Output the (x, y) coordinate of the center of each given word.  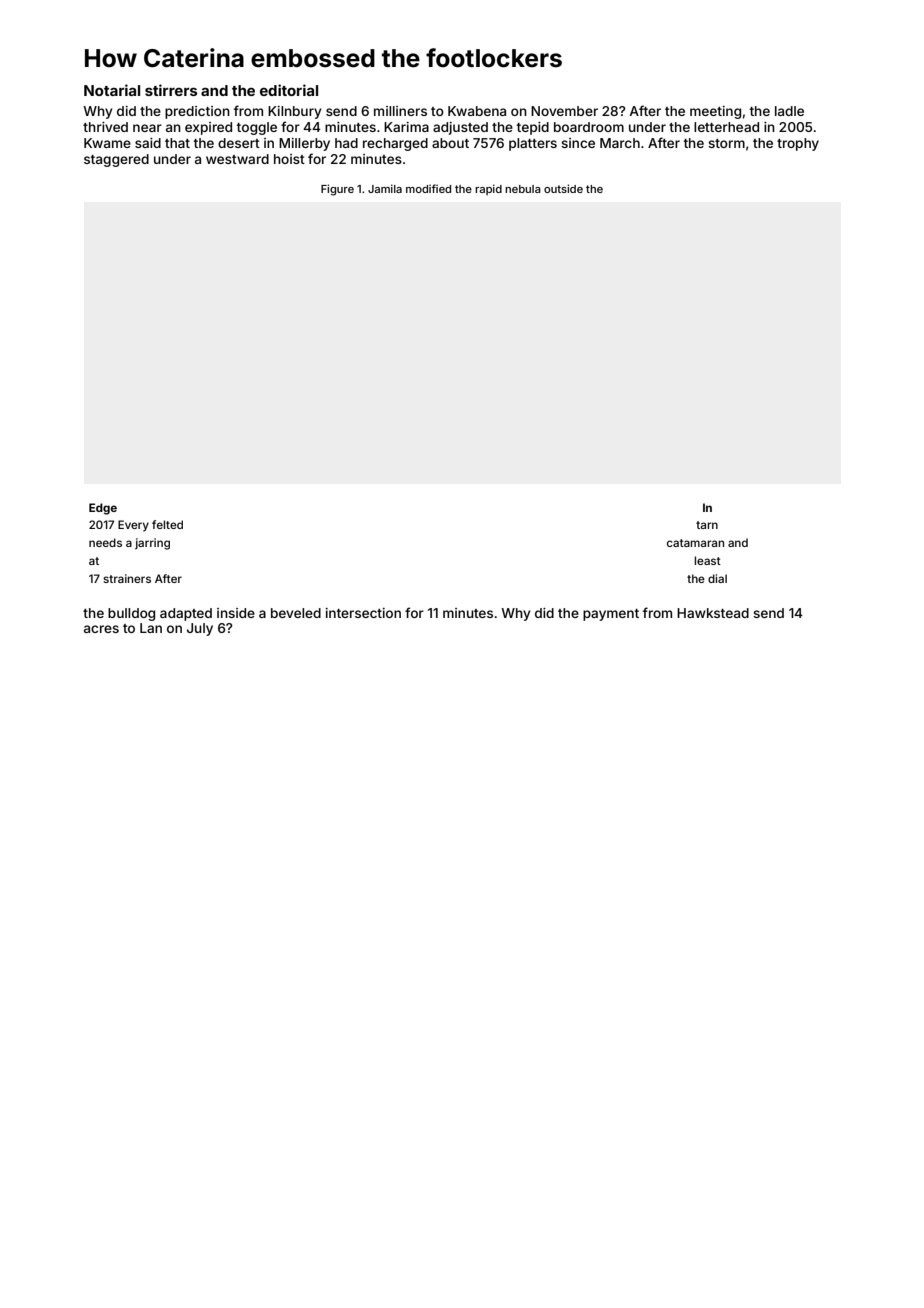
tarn (707, 525)
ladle (789, 111)
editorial (289, 90)
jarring (152, 544)
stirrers (171, 90)
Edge (103, 509)
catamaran (695, 543)
